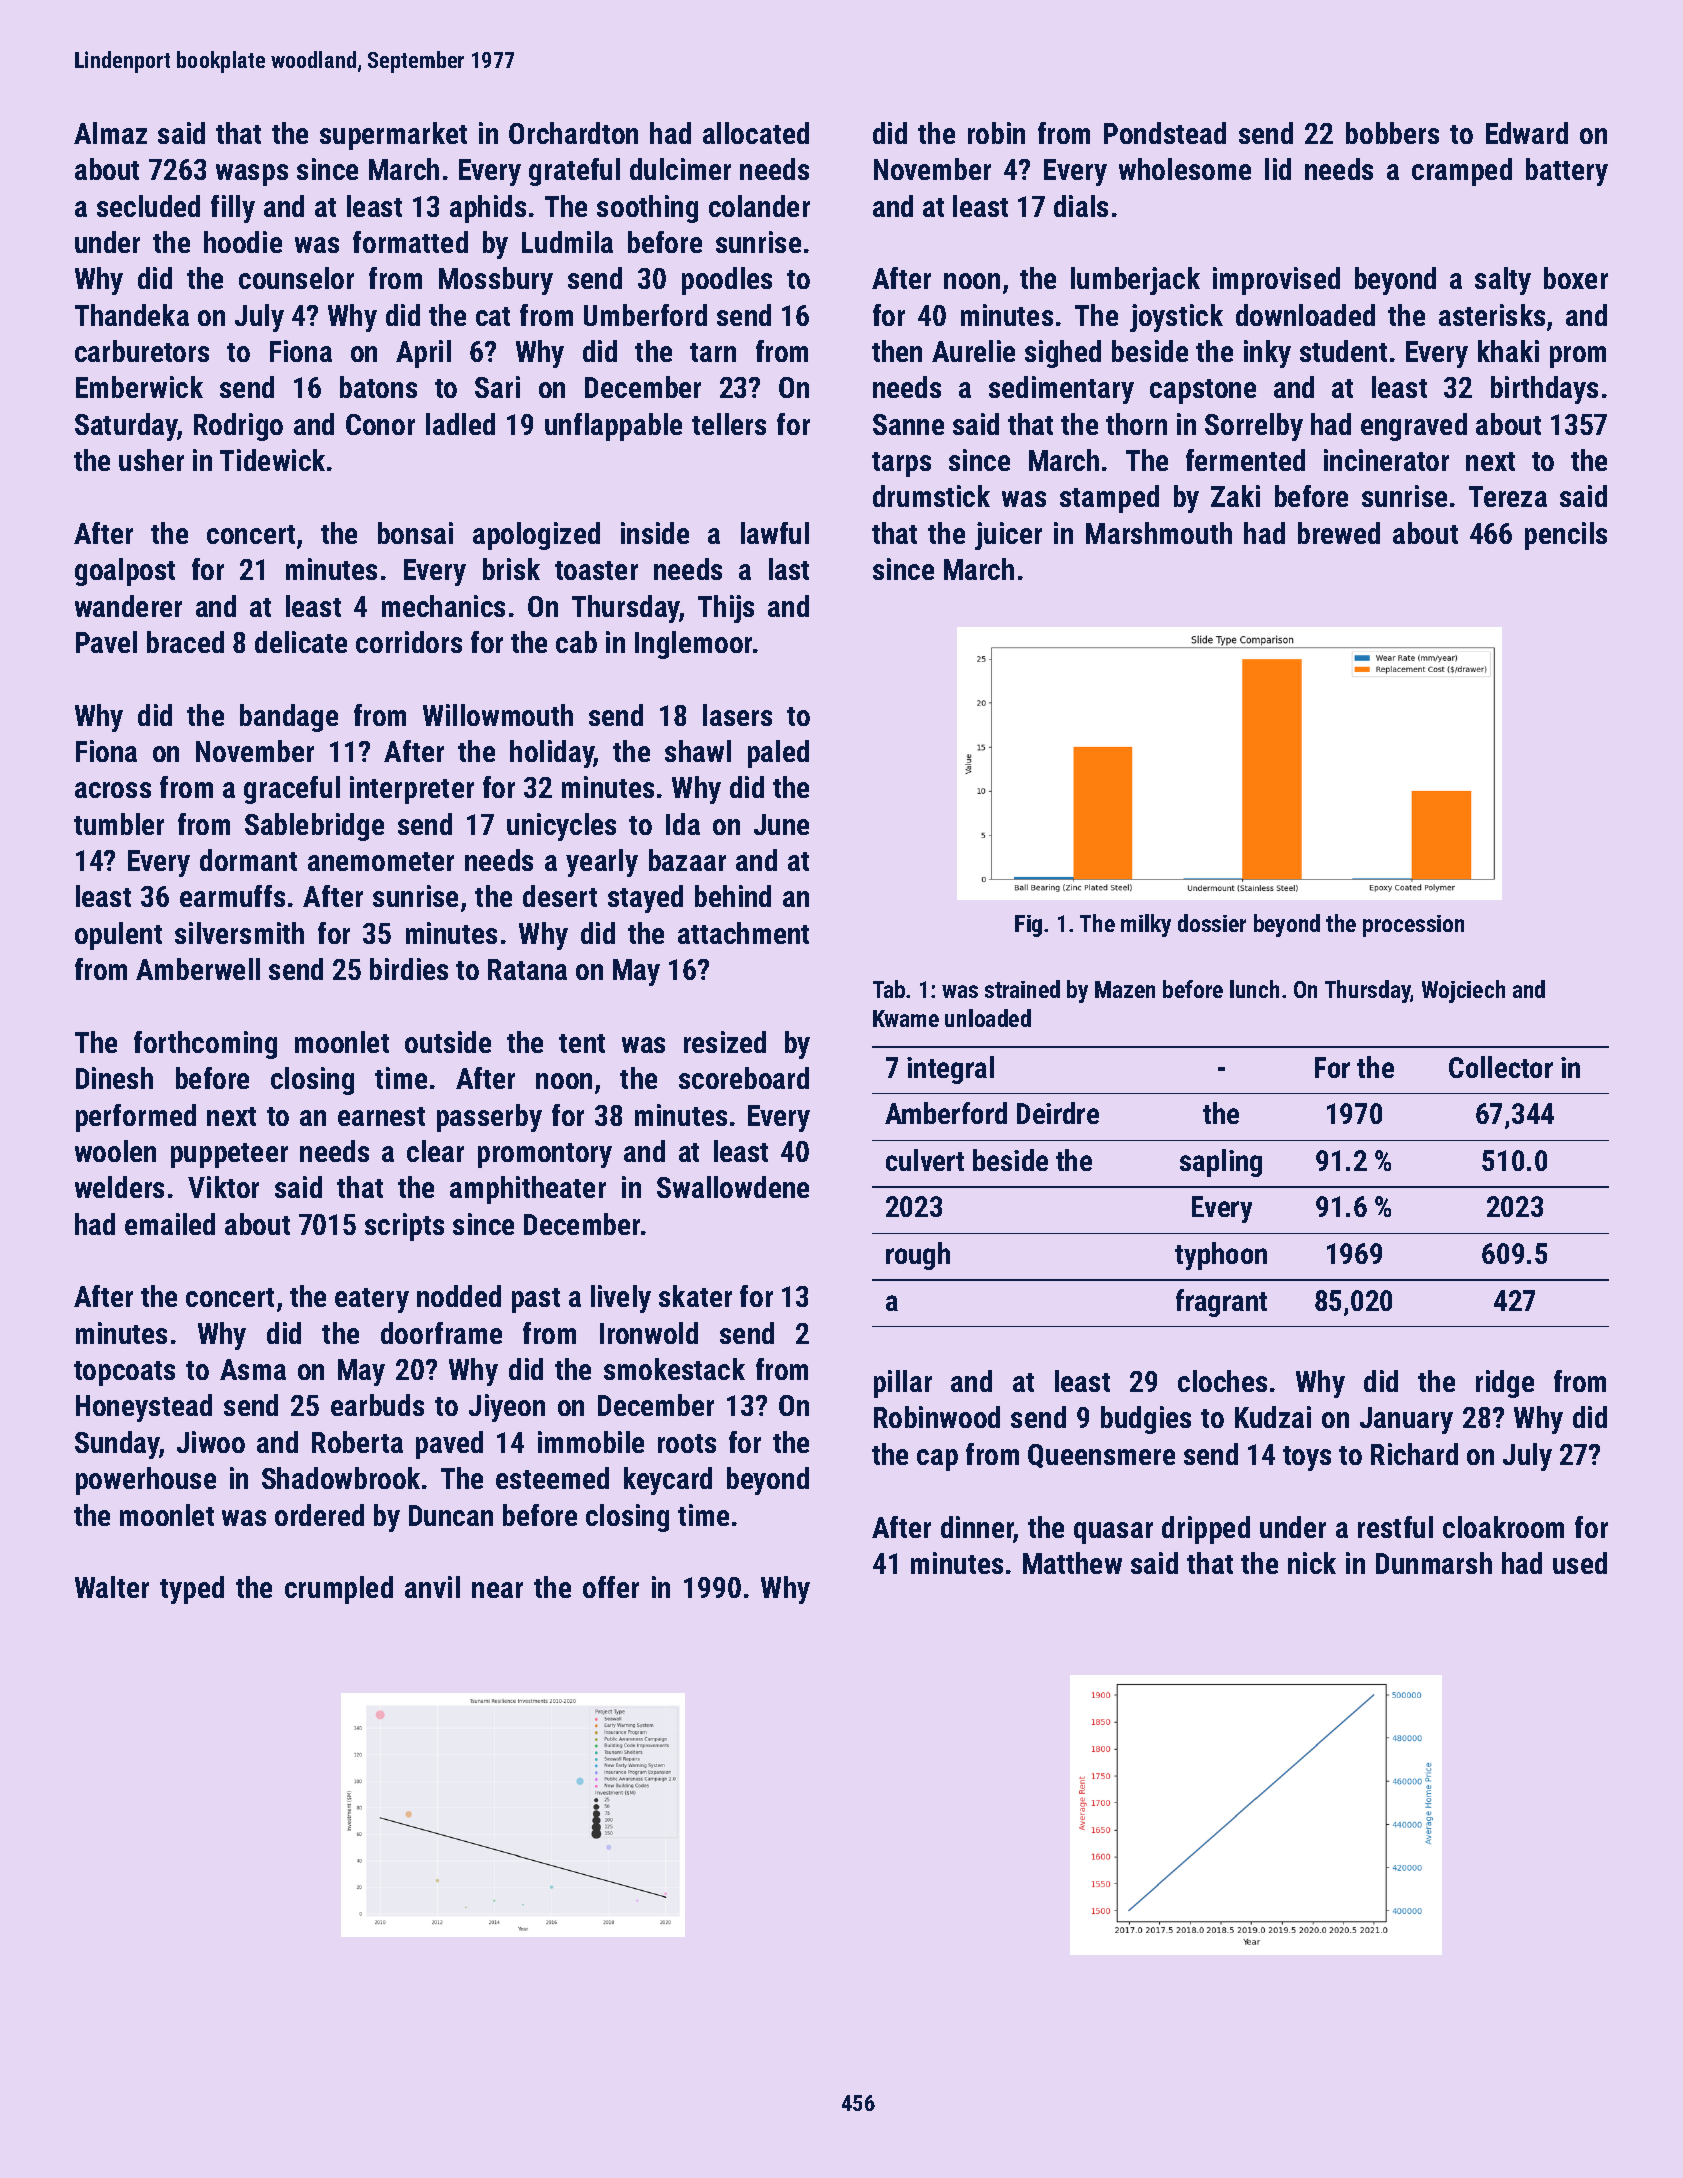 The image size is (1683, 2178). What do you see at coordinates (1022, 989) in the page?
I see `strained` at bounding box center [1022, 989].
